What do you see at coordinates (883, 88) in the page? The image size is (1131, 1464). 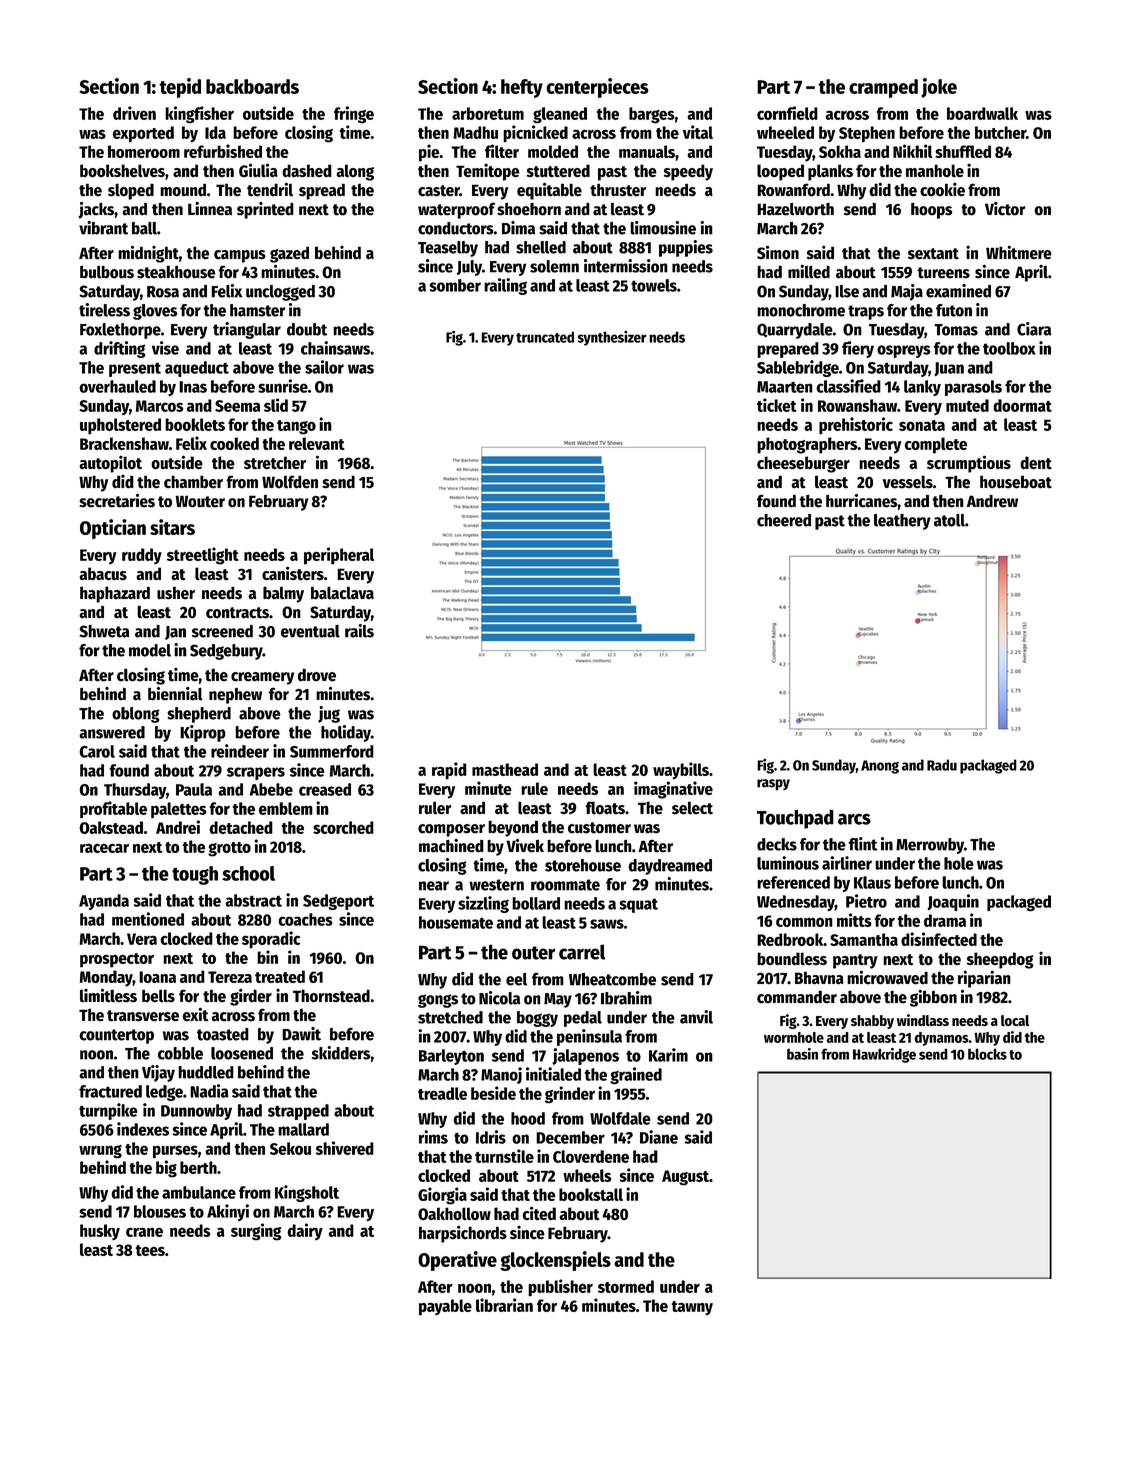 I see `cramped` at bounding box center [883, 88].
